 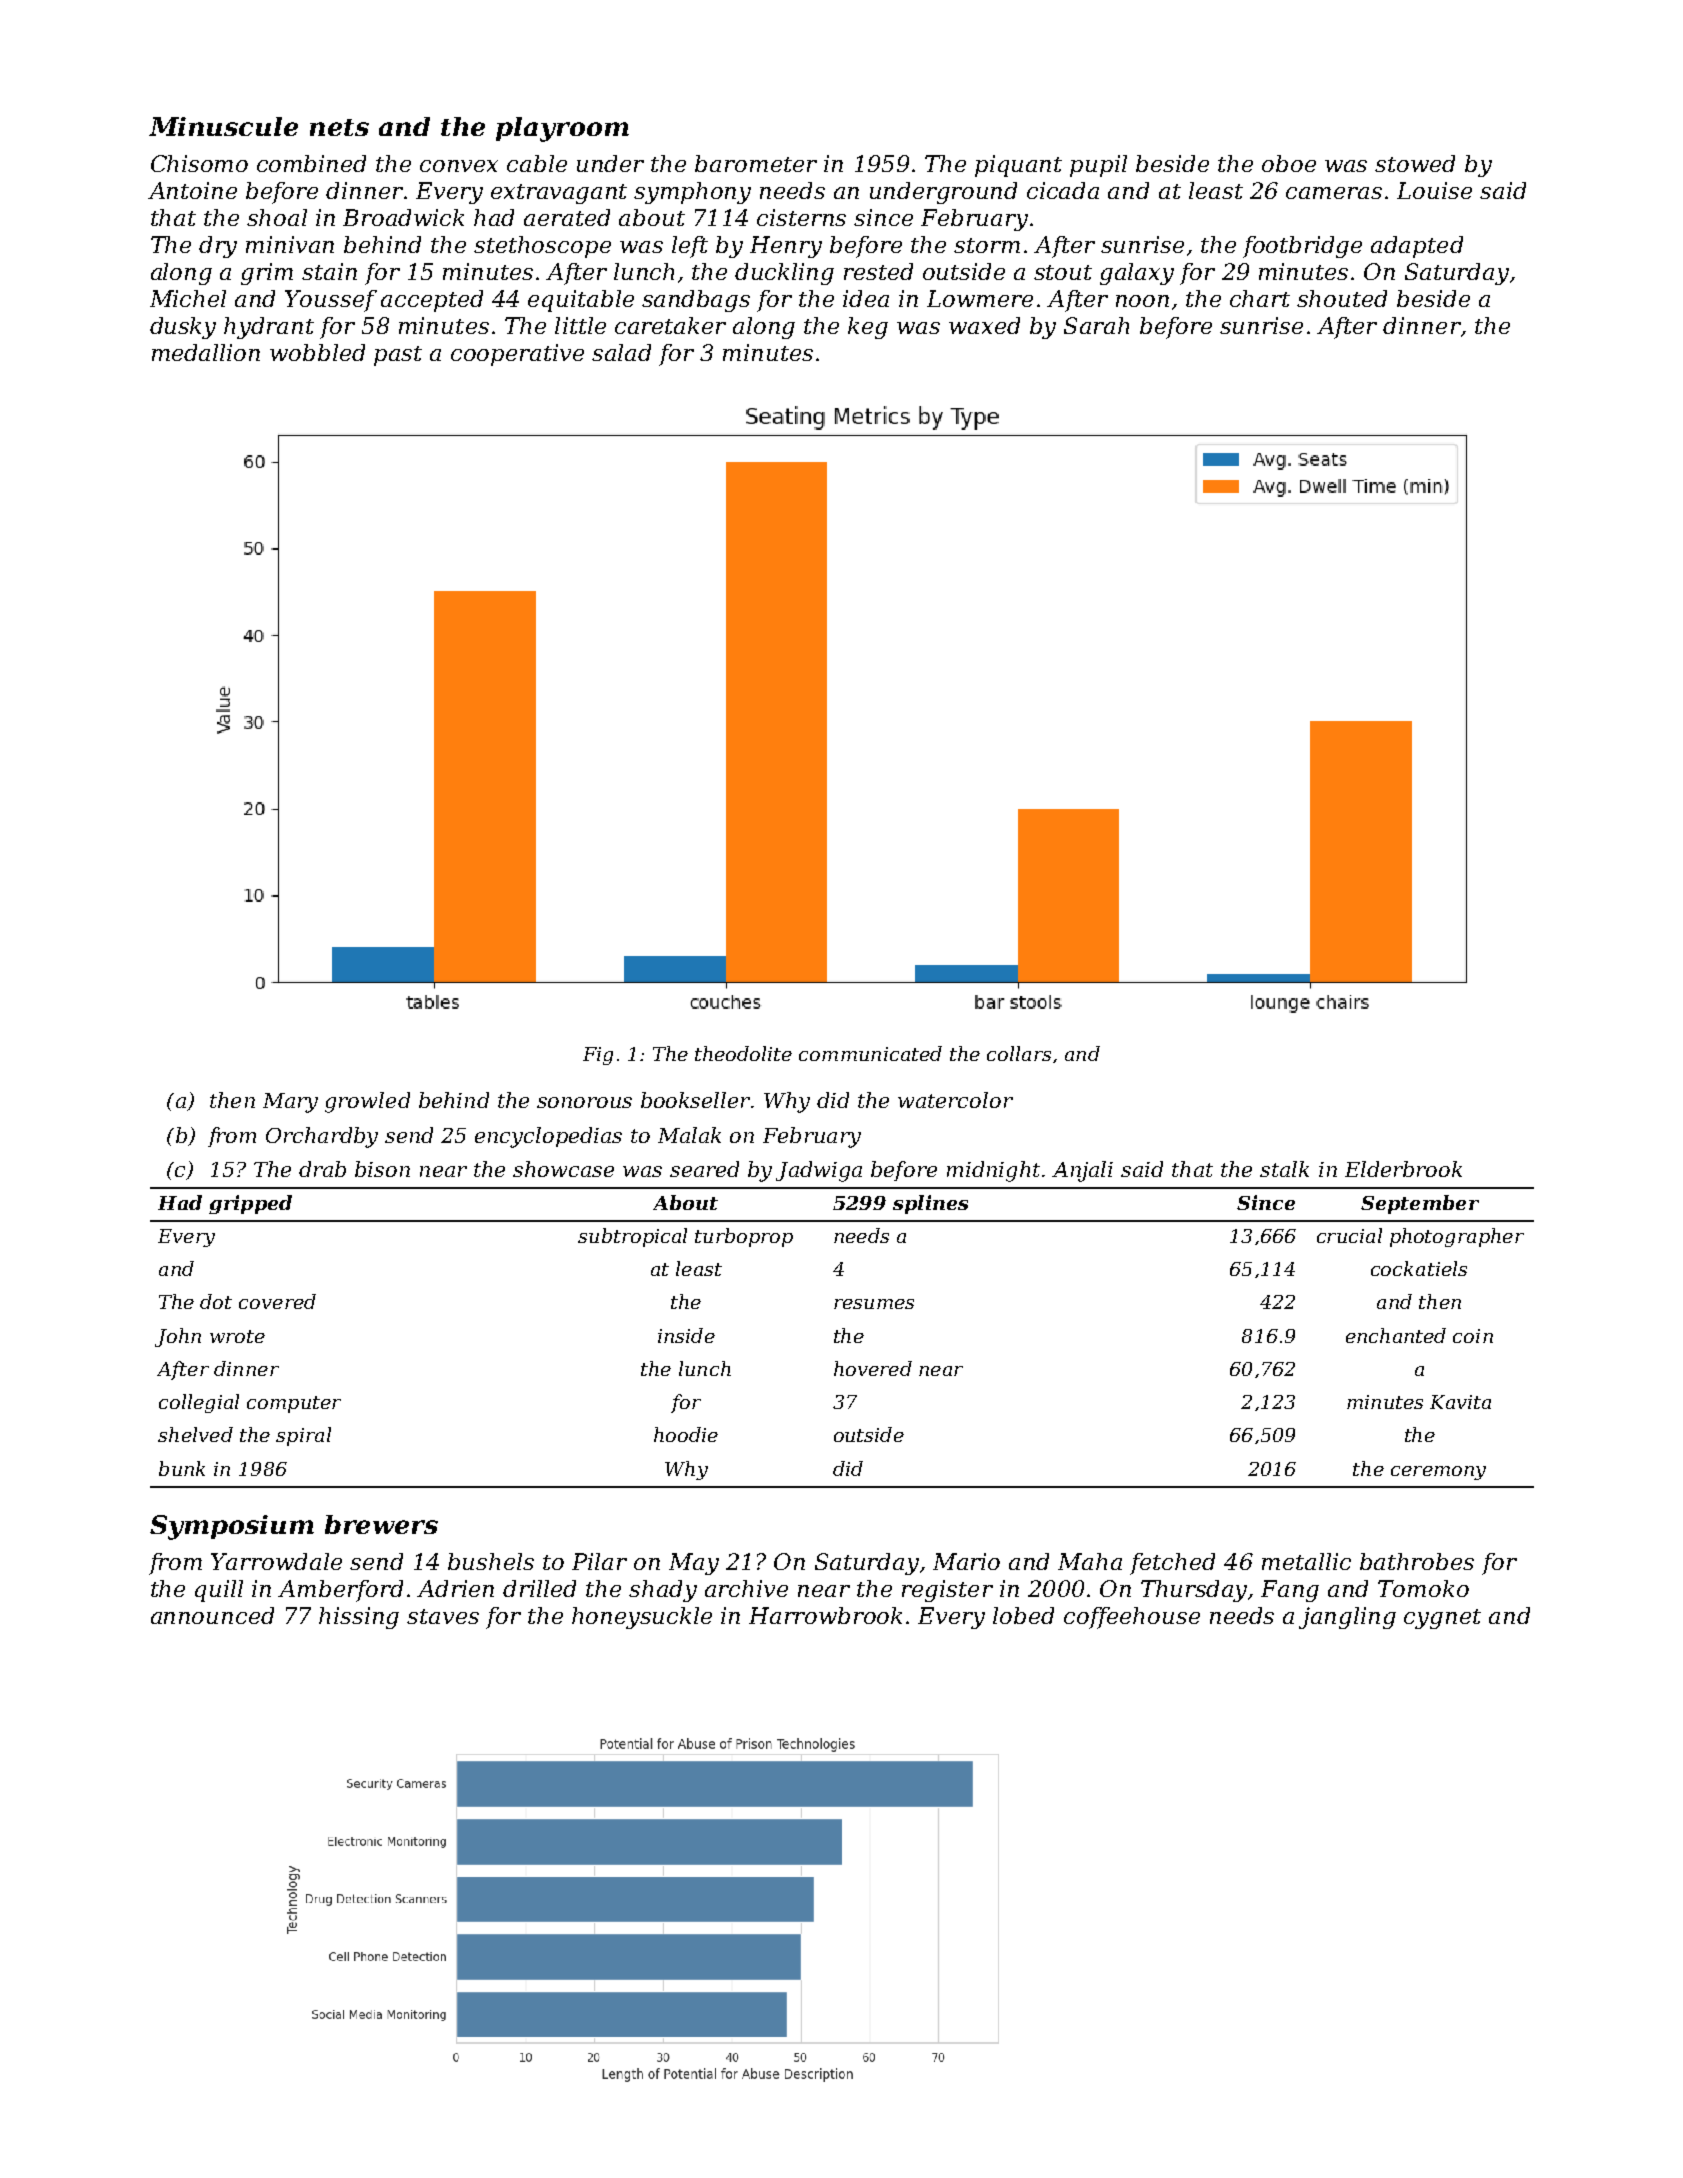 I want to click on piquant, so click(x=1018, y=166).
